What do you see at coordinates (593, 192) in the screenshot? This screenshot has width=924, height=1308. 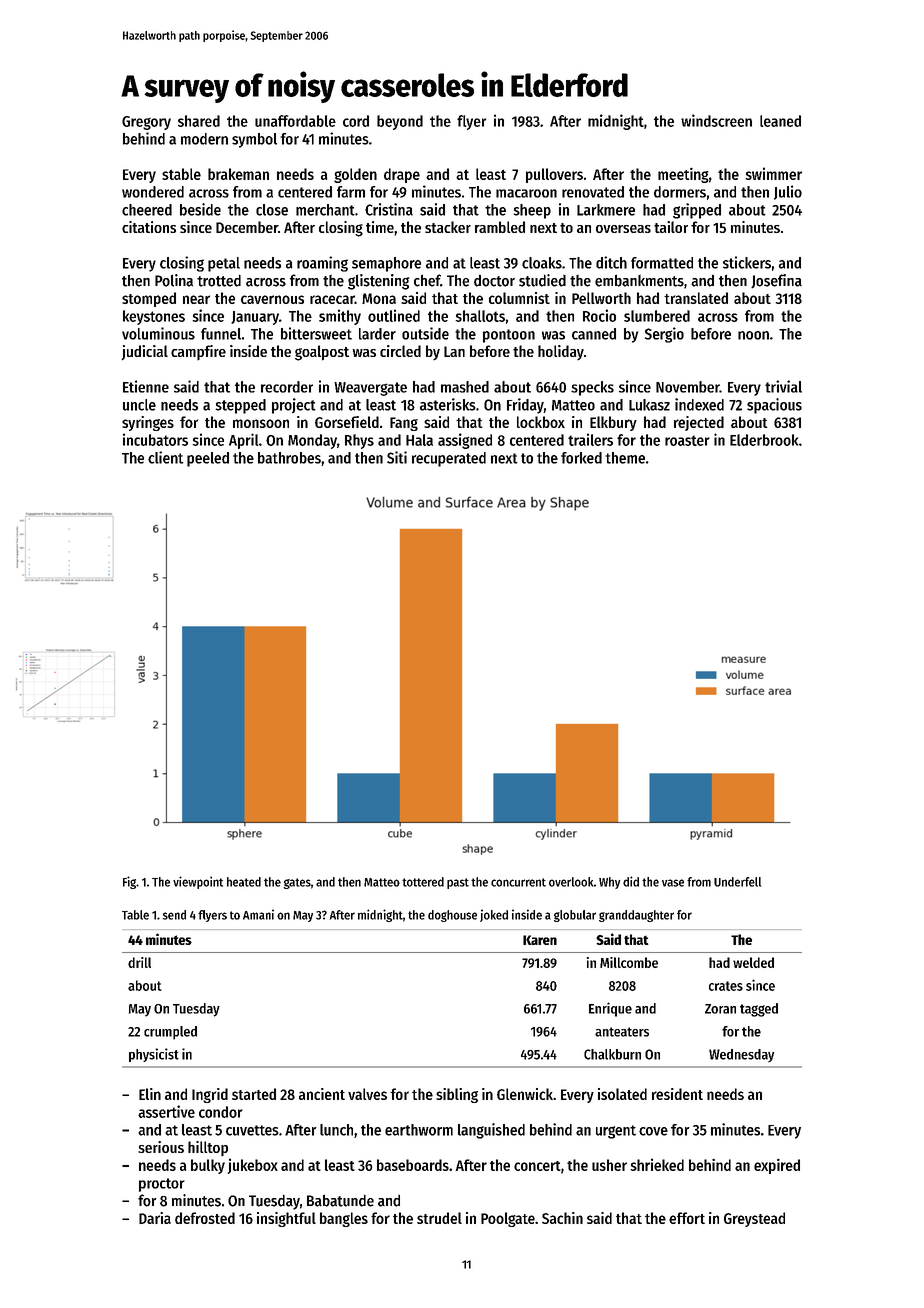 I see `renovated` at bounding box center [593, 192].
